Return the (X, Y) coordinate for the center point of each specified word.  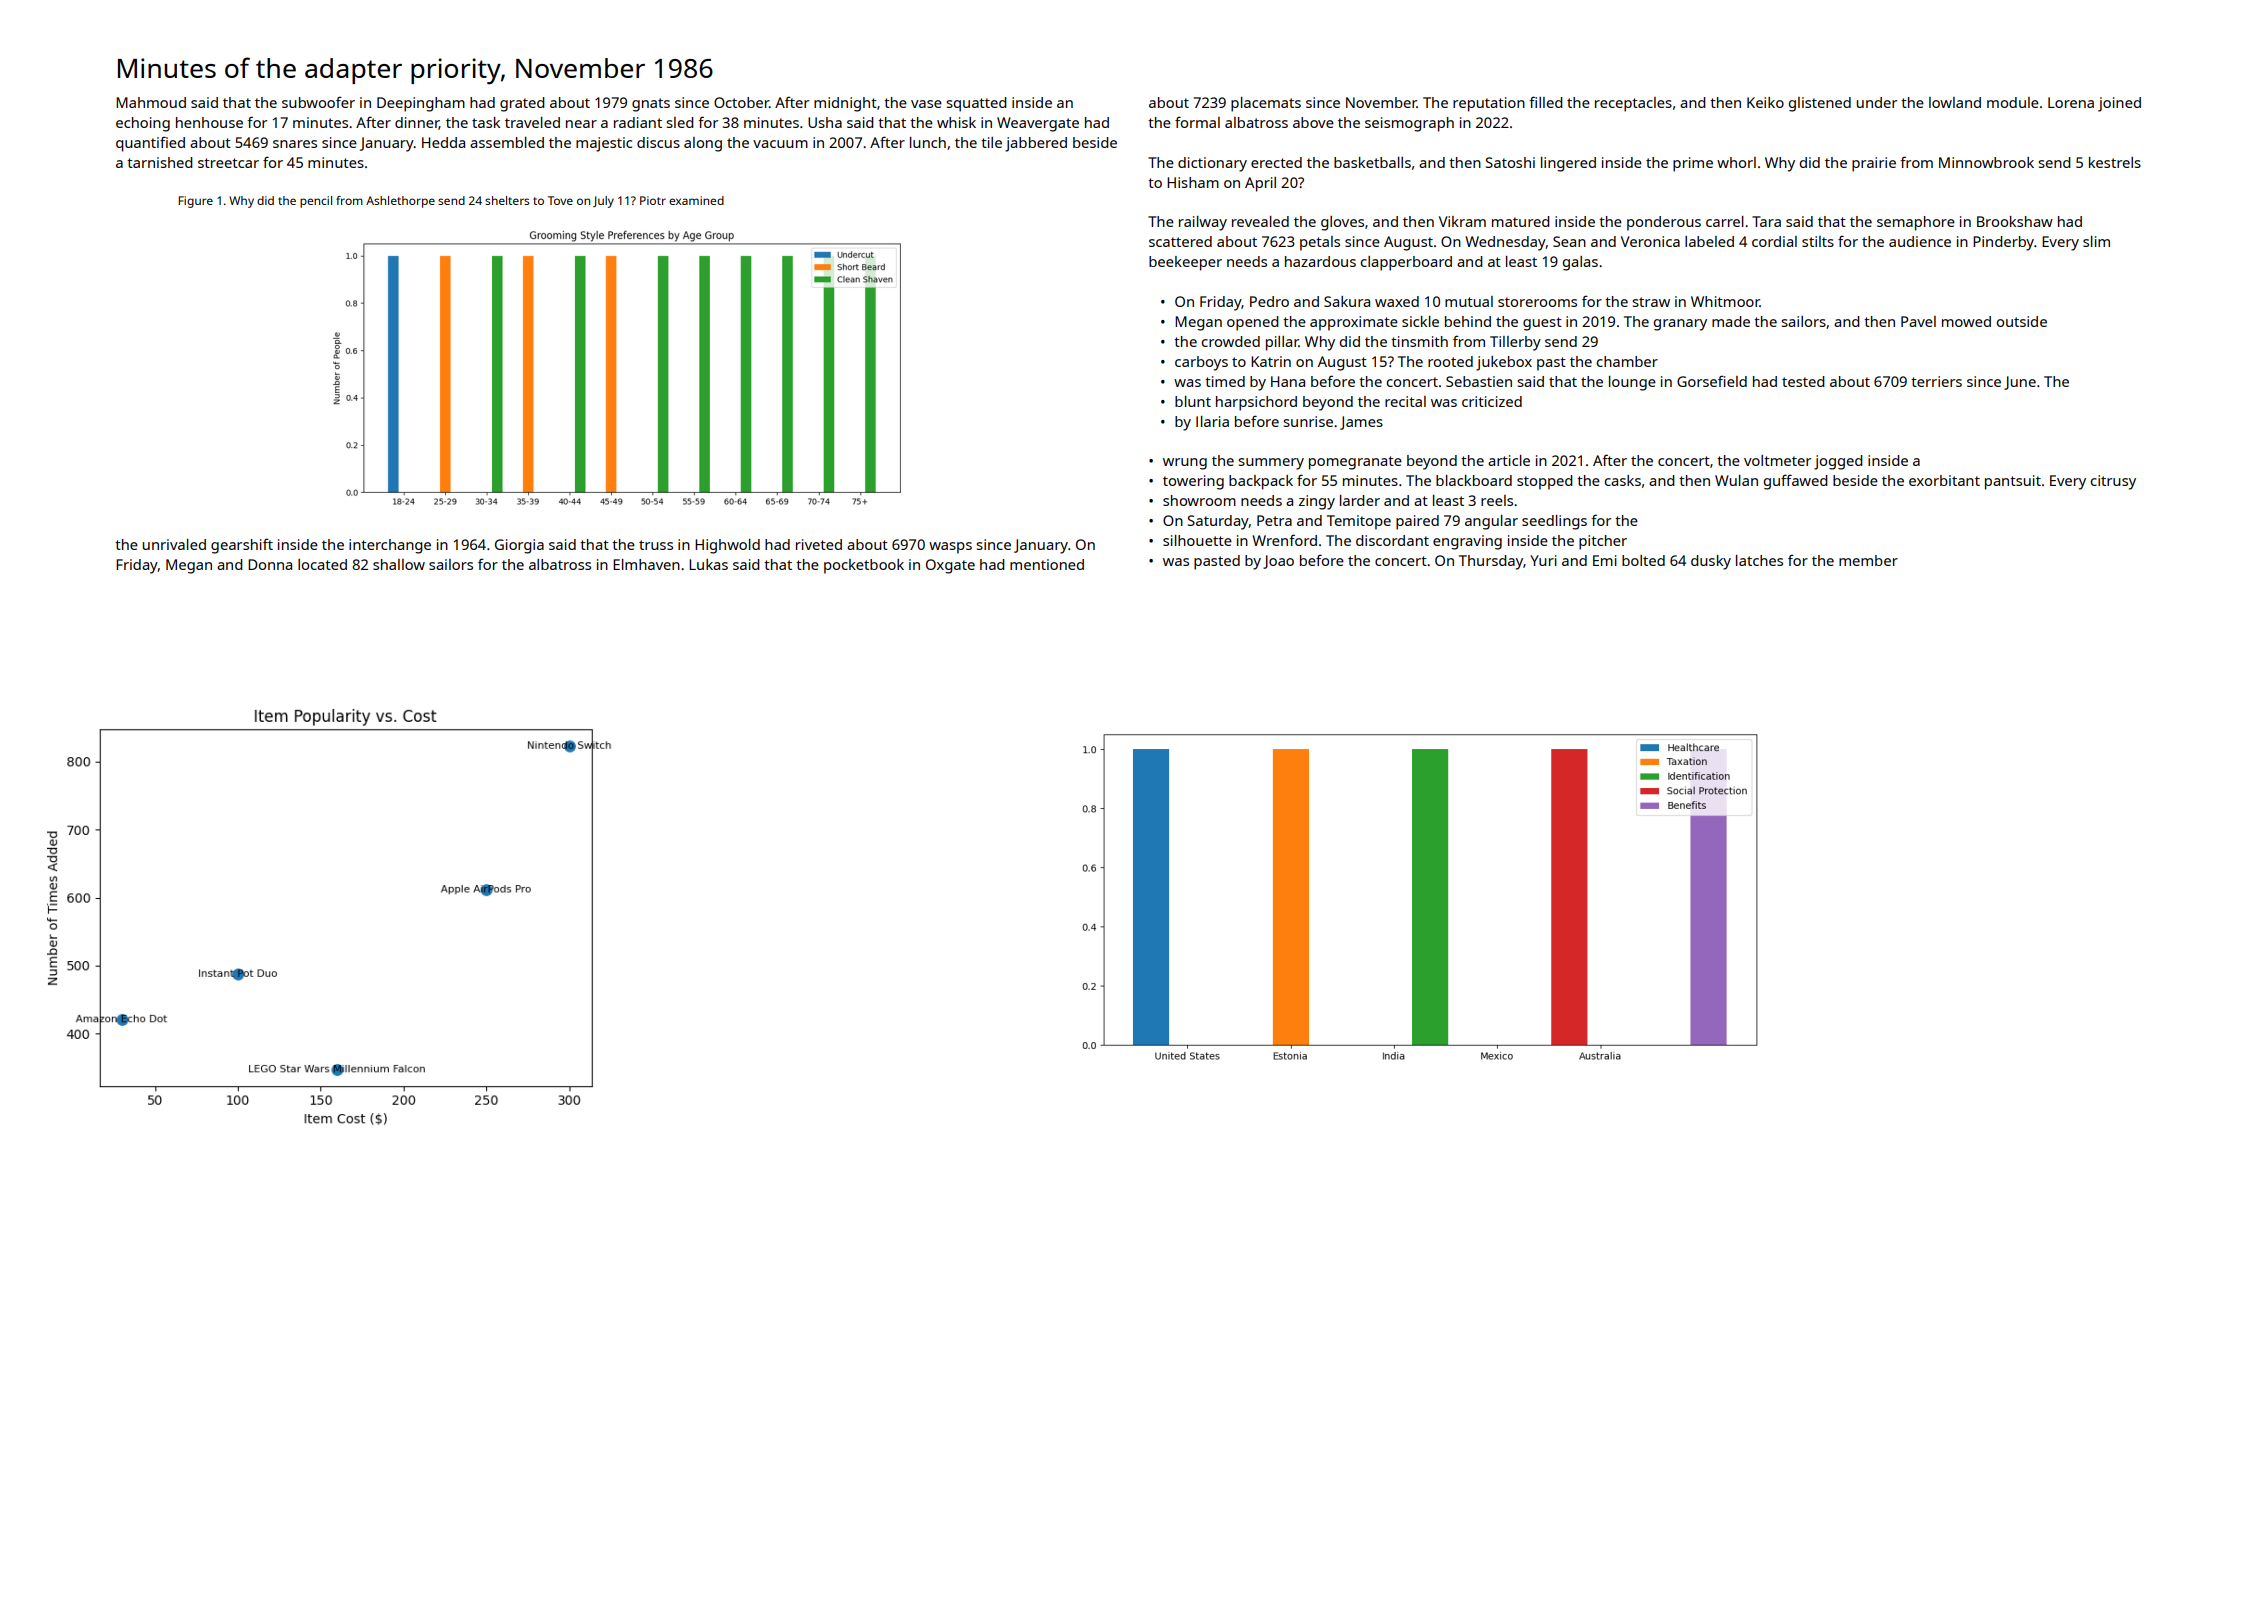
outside (2022, 321)
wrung (1185, 464)
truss (656, 545)
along (703, 144)
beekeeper (1185, 263)
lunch (928, 142)
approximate (1354, 323)
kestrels (2115, 162)
